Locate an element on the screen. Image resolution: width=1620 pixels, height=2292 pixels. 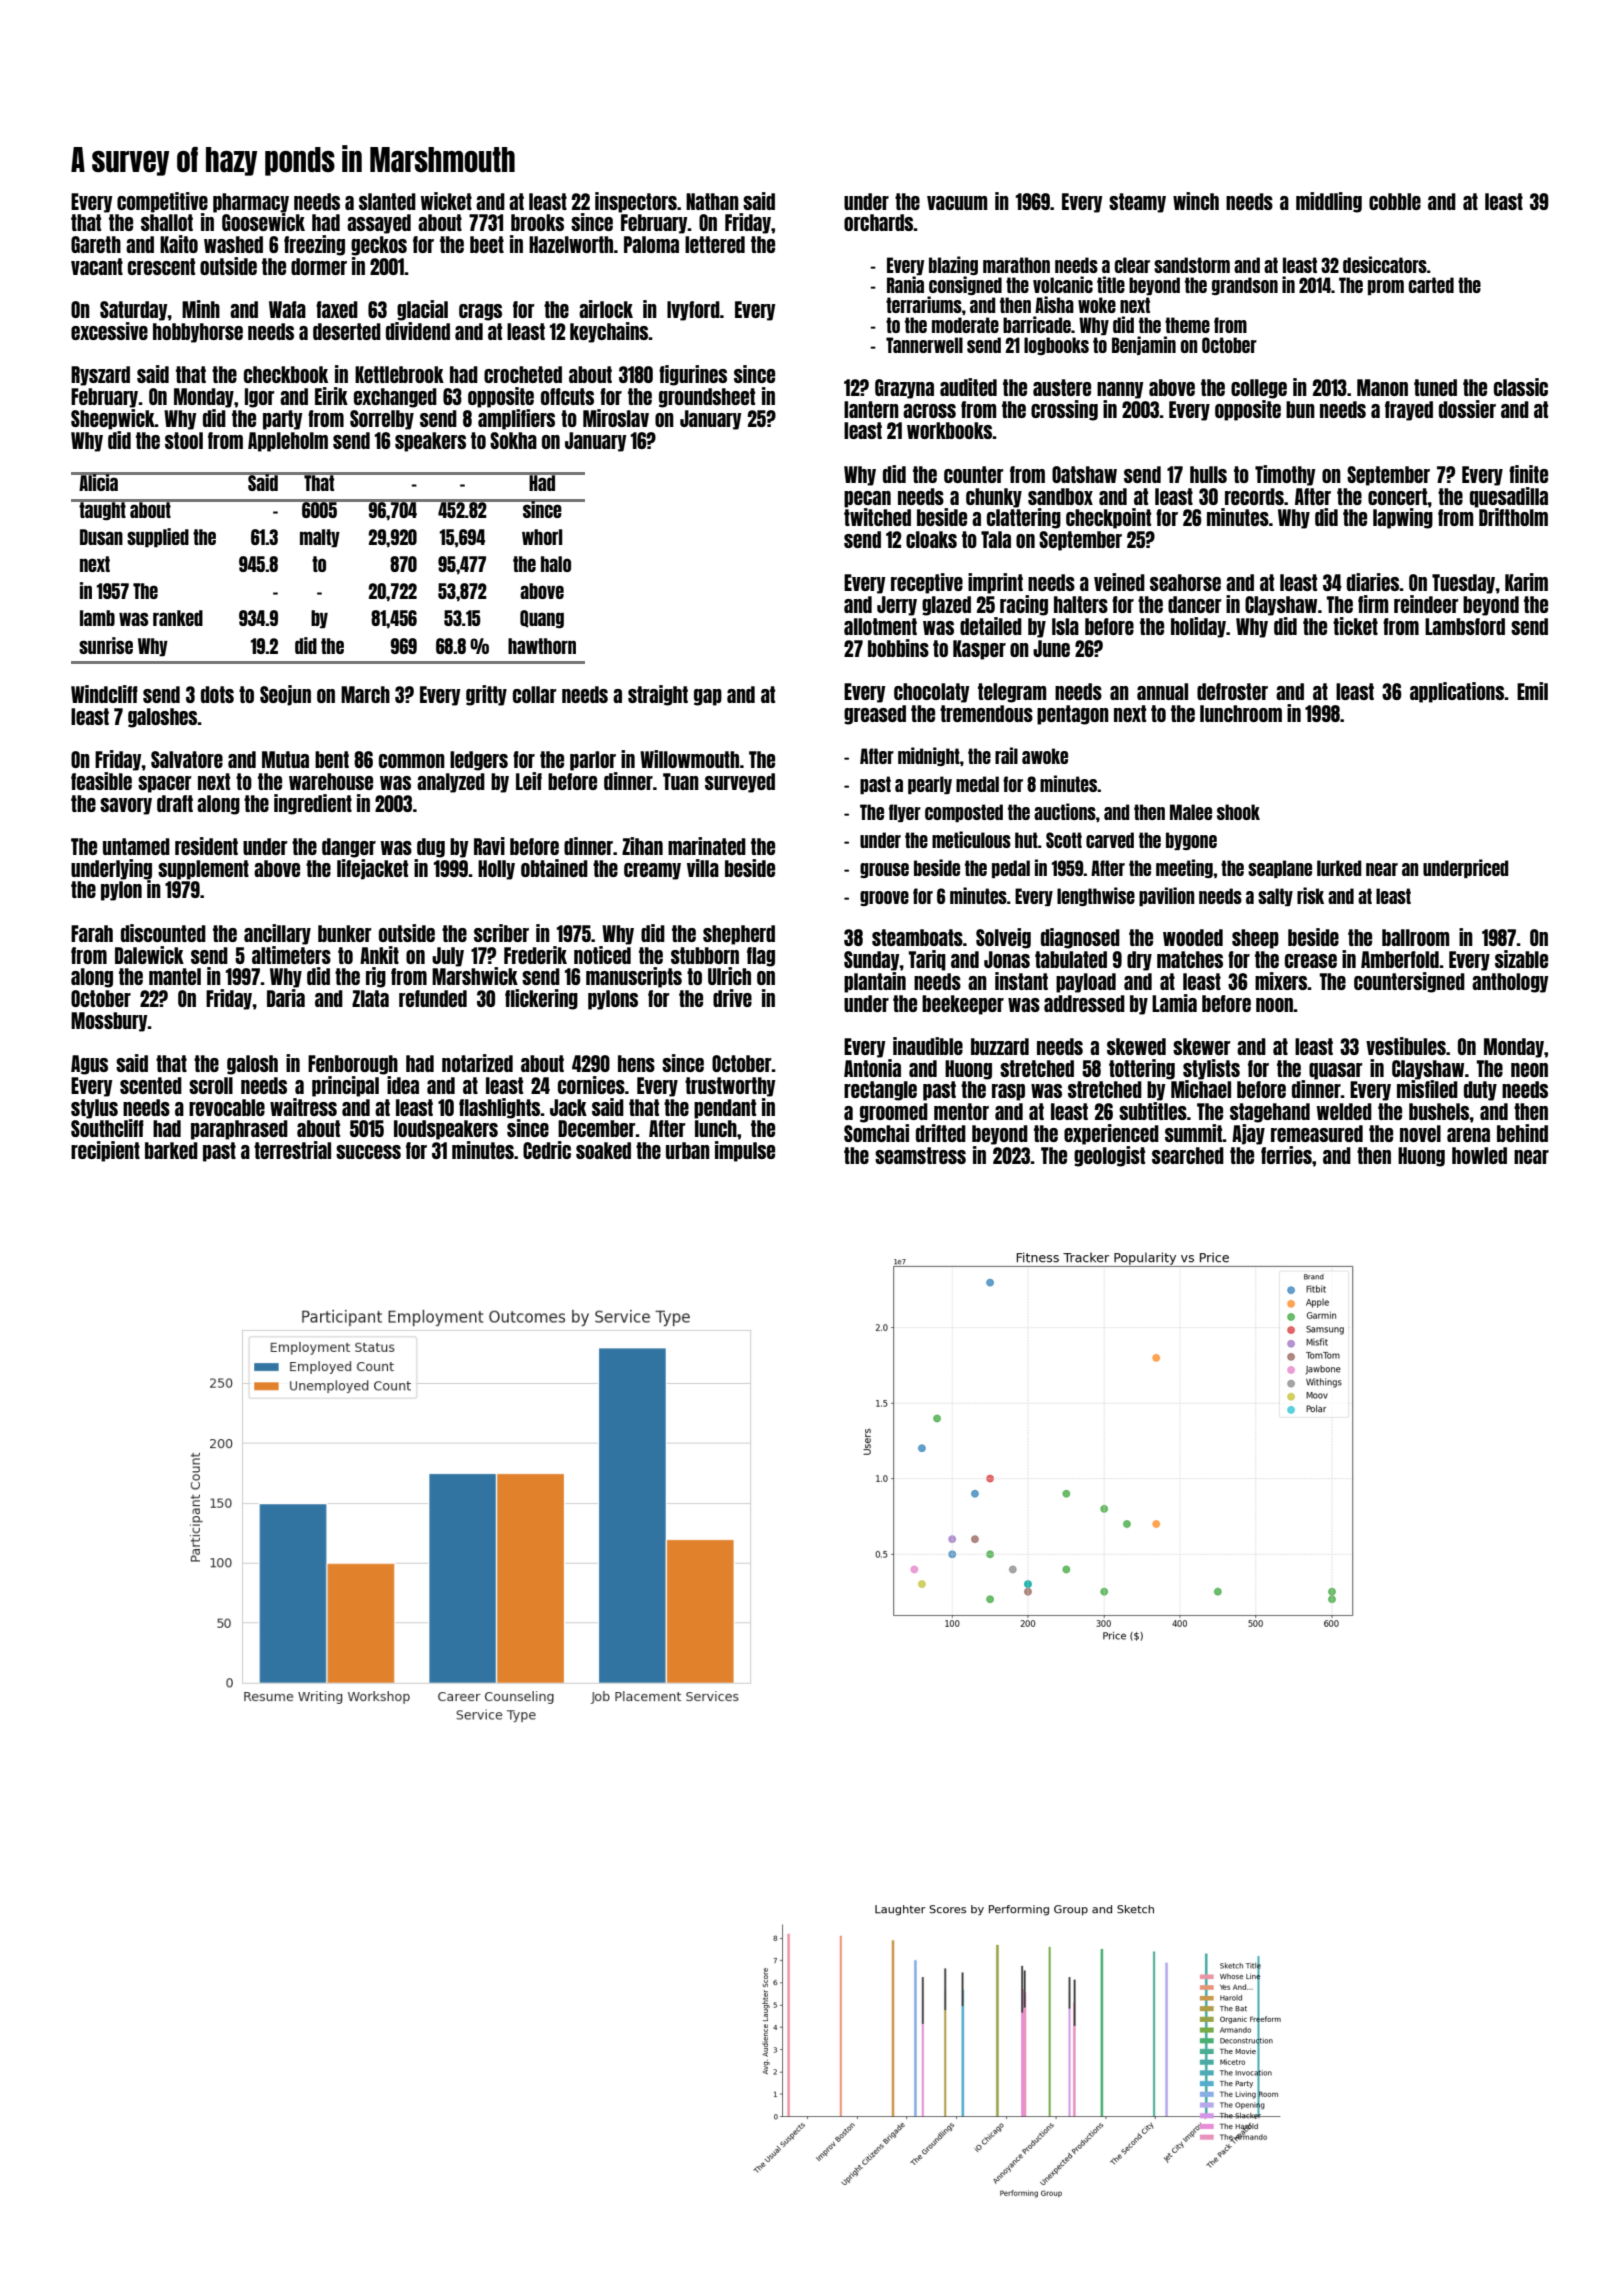
marinated is located at coordinates (707, 846).
